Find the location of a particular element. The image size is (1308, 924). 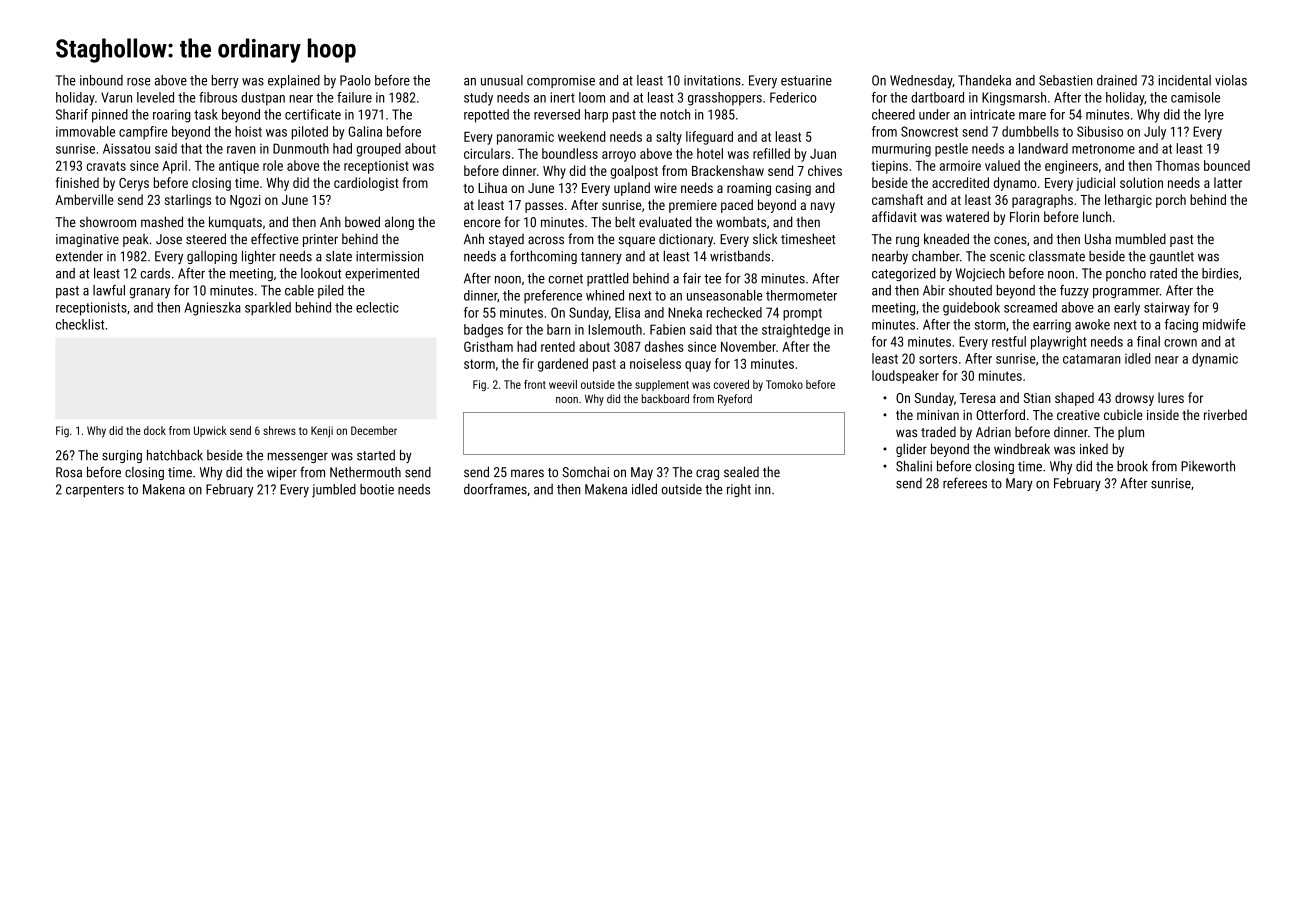

repotted is located at coordinates (486, 116).
